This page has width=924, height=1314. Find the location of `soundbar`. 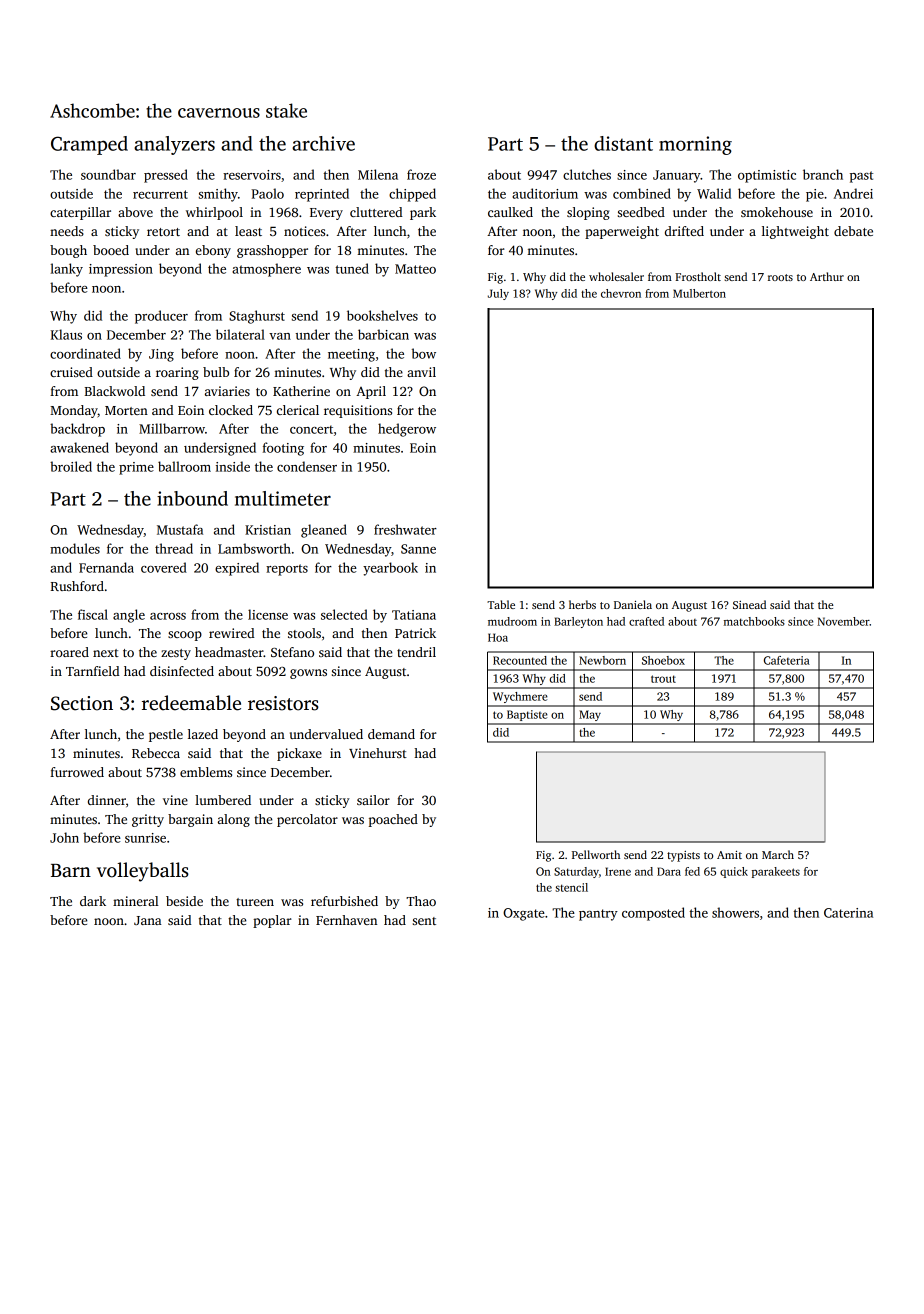

soundbar is located at coordinates (108, 174).
